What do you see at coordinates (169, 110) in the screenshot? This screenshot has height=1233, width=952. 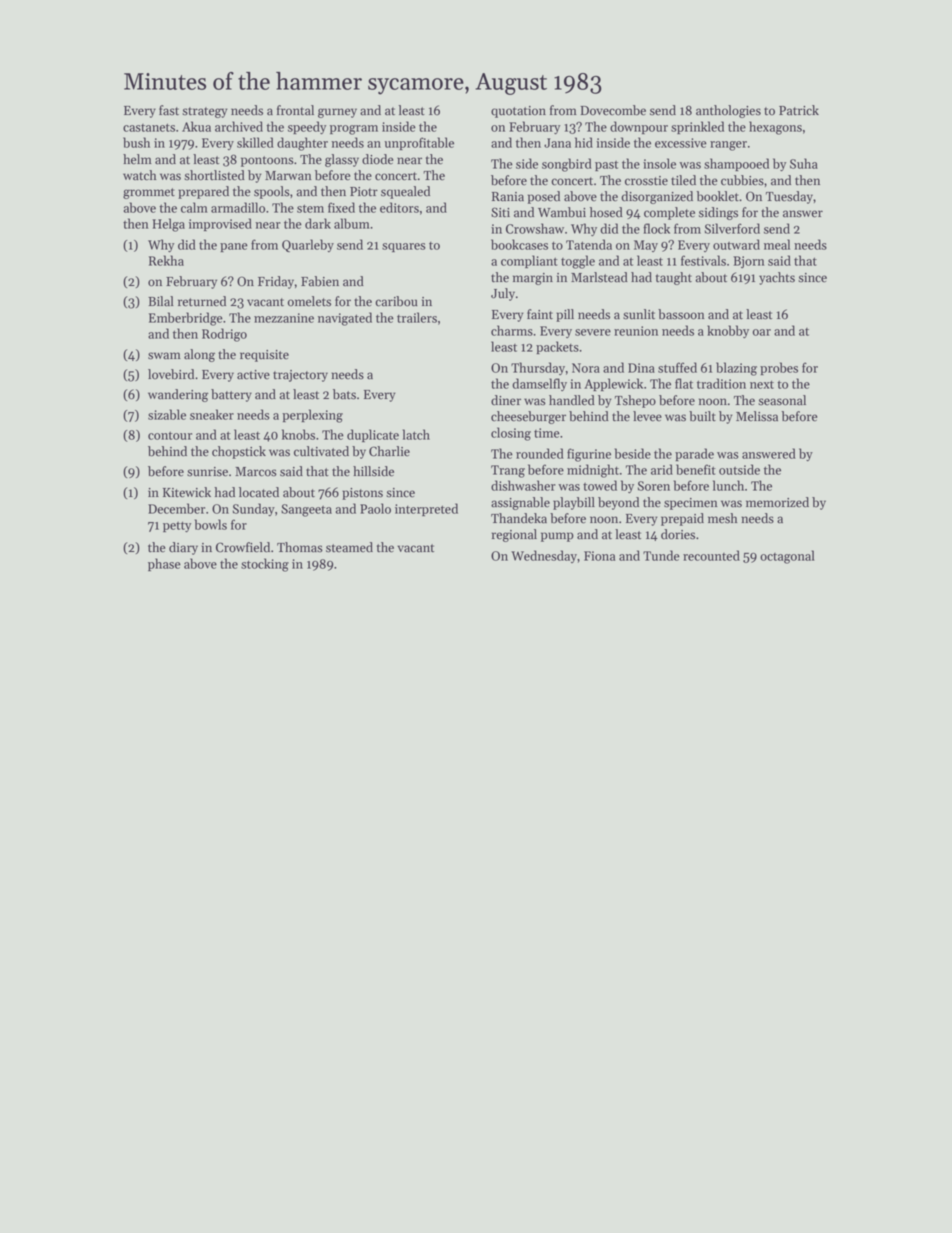 I see `fast` at bounding box center [169, 110].
